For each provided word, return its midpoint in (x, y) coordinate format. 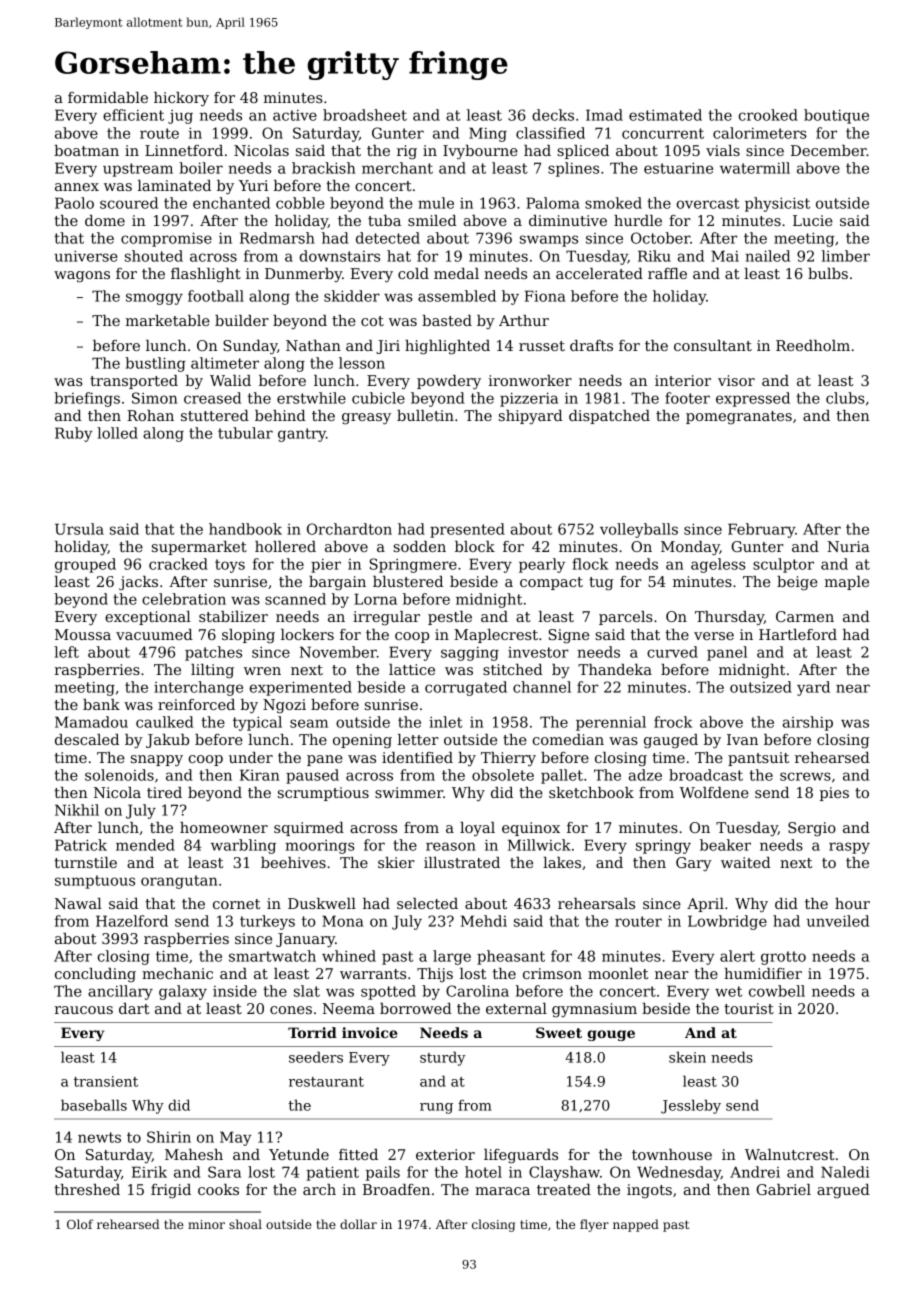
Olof (80, 1224)
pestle (450, 618)
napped (636, 1225)
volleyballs (639, 530)
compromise (166, 239)
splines (573, 169)
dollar (358, 1224)
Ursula (79, 529)
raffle (667, 273)
